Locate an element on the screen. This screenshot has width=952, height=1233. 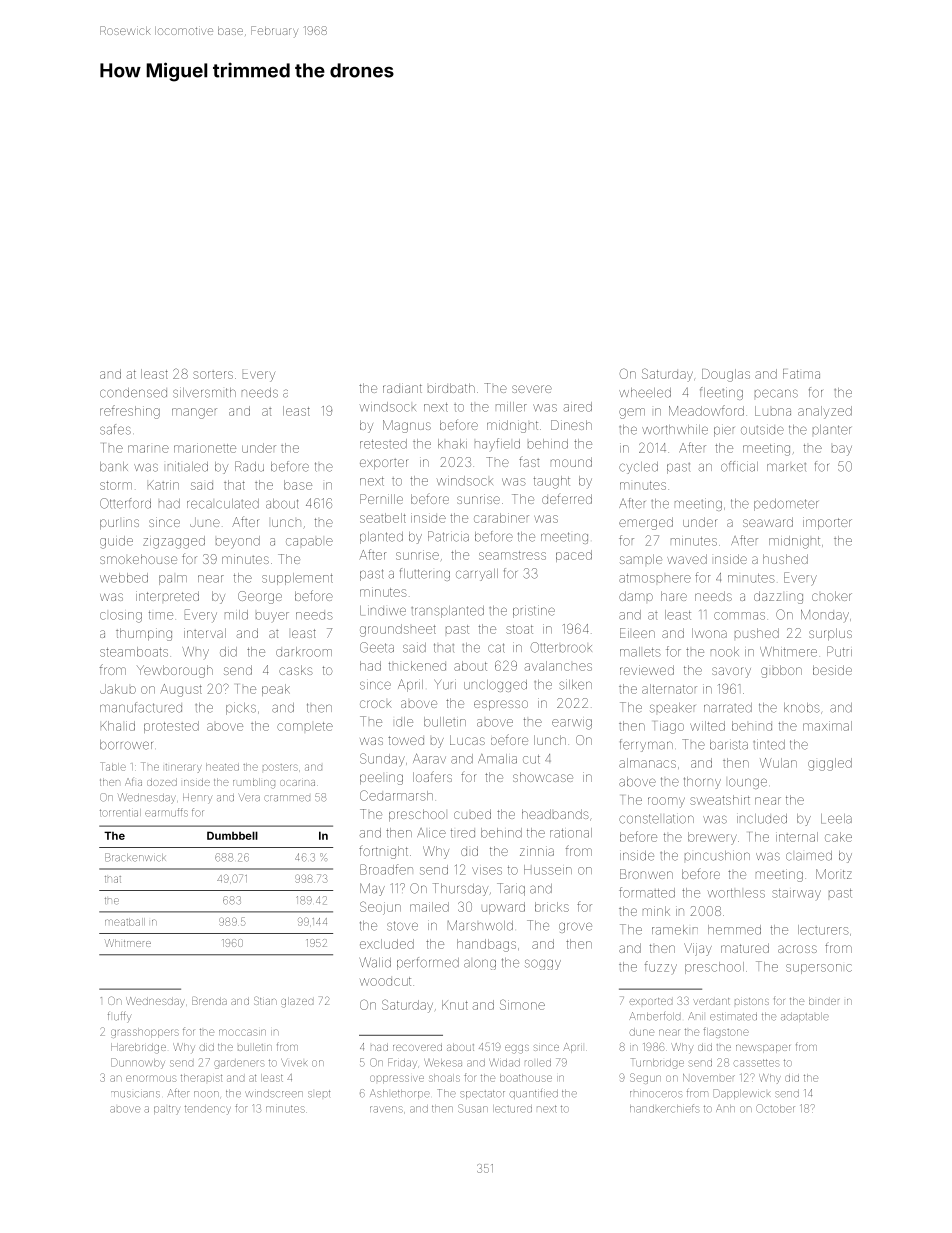
meatball is located at coordinates (125, 922).
